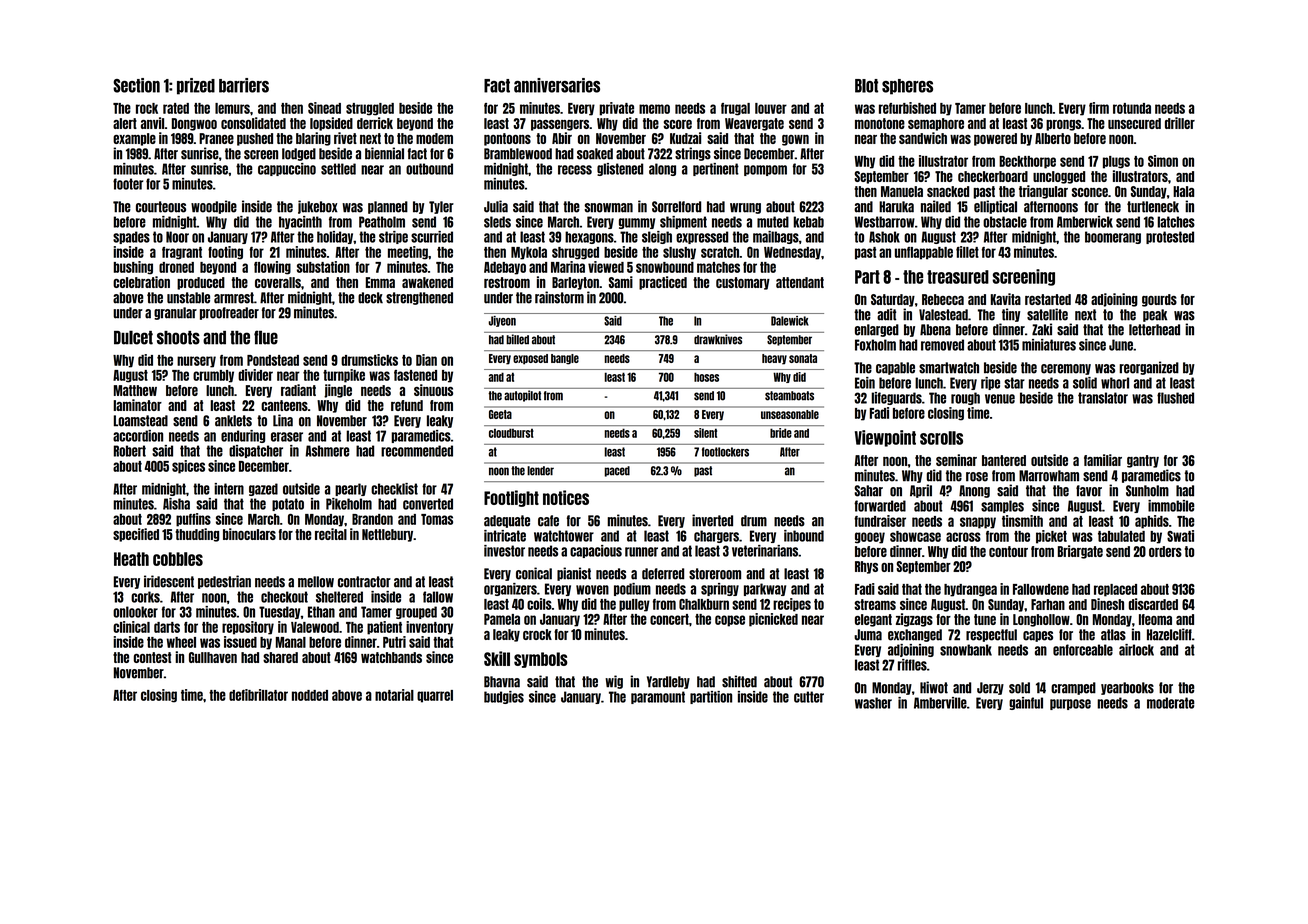 This image has width=1308, height=924. What do you see at coordinates (1155, 315) in the image?
I see `peak` at bounding box center [1155, 315].
